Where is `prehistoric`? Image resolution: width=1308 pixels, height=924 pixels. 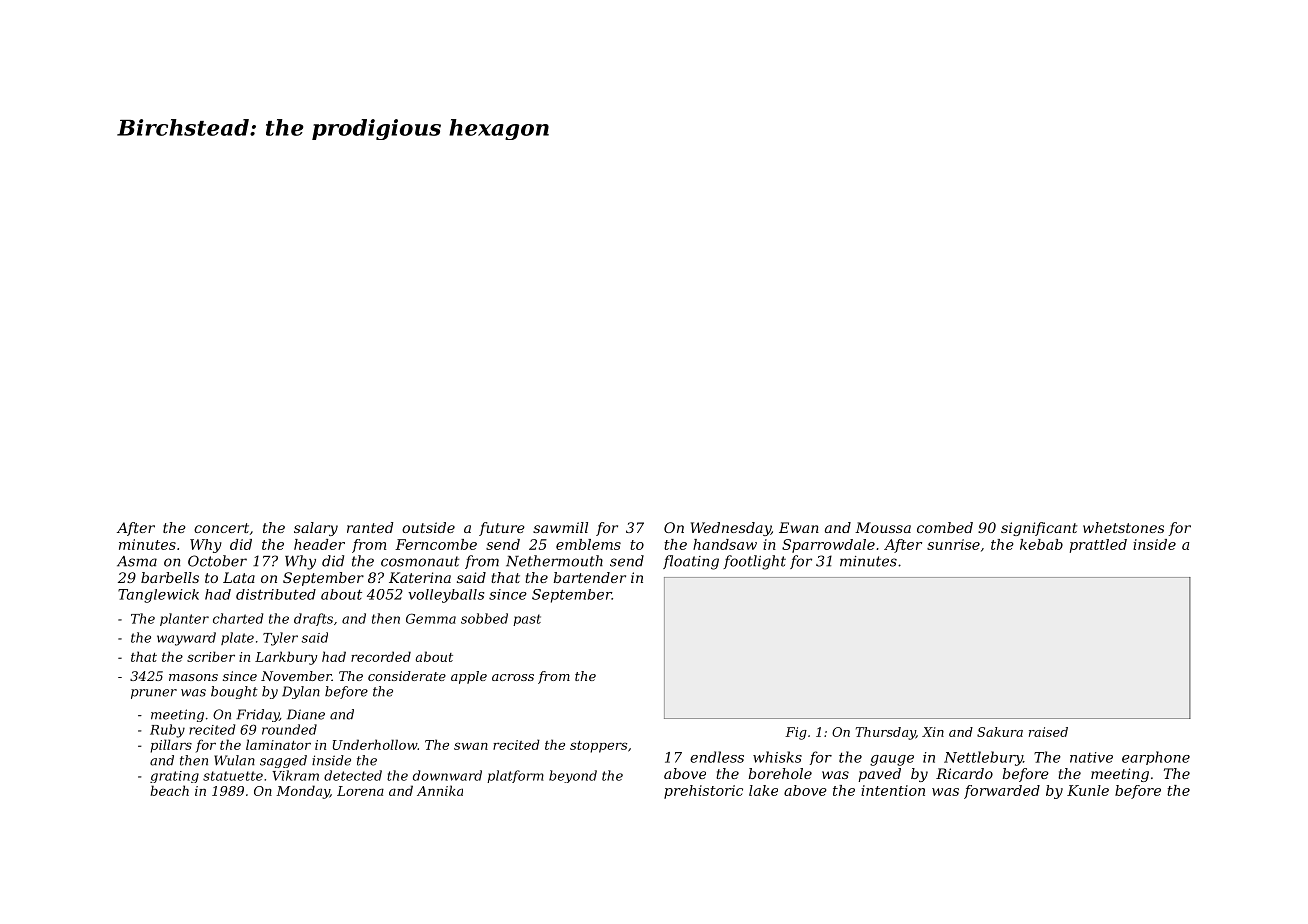
prehistoric is located at coordinates (703, 792).
